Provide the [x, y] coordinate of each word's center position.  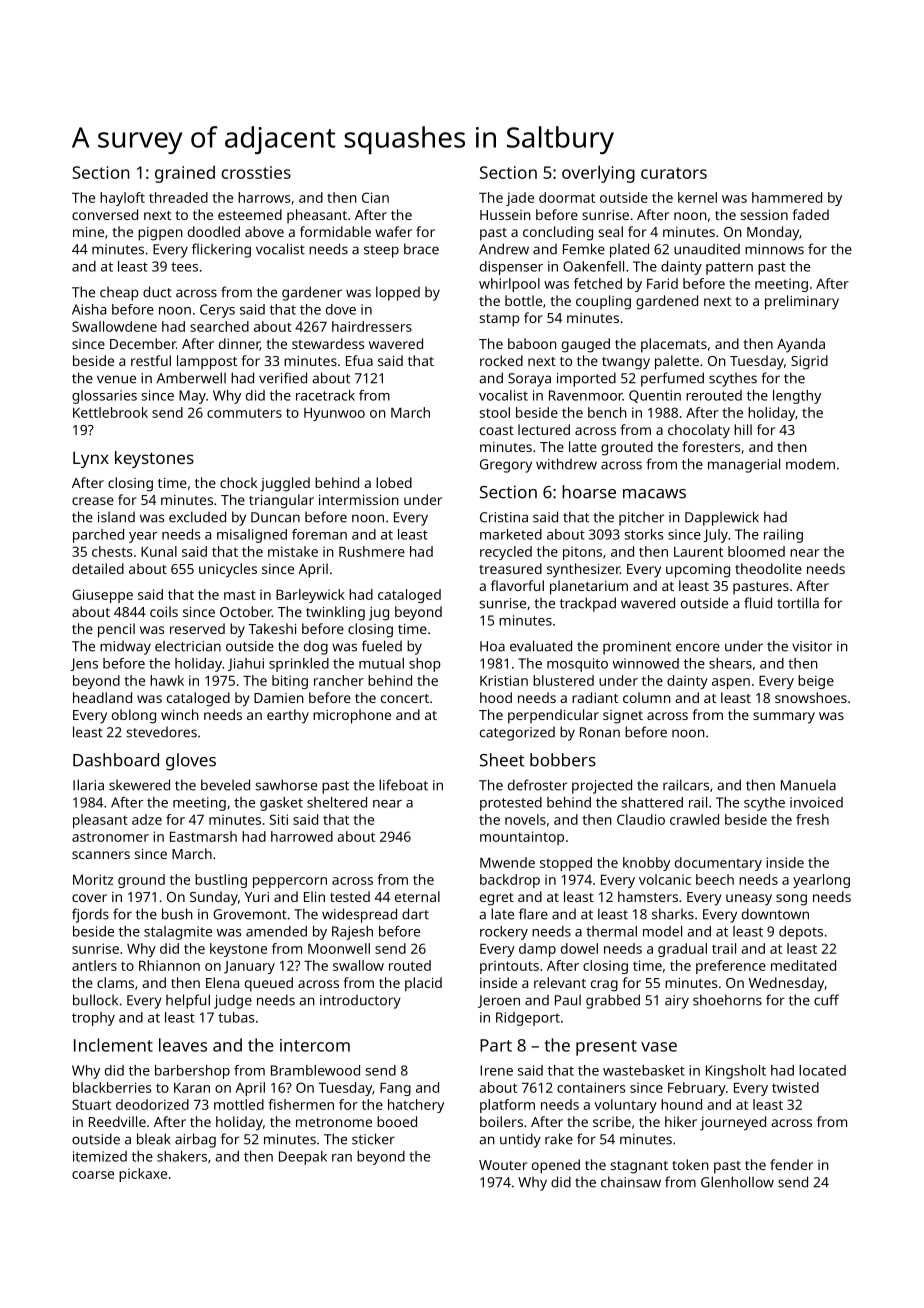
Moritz [93, 879]
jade [520, 199]
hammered [787, 197]
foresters [711, 446]
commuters [244, 413]
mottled [239, 1104]
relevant [560, 982]
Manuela [808, 785]
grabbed [613, 1001]
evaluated [541, 646]
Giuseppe [102, 596]
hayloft [122, 199]
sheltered [337, 802]
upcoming [698, 571]
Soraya [529, 380]
